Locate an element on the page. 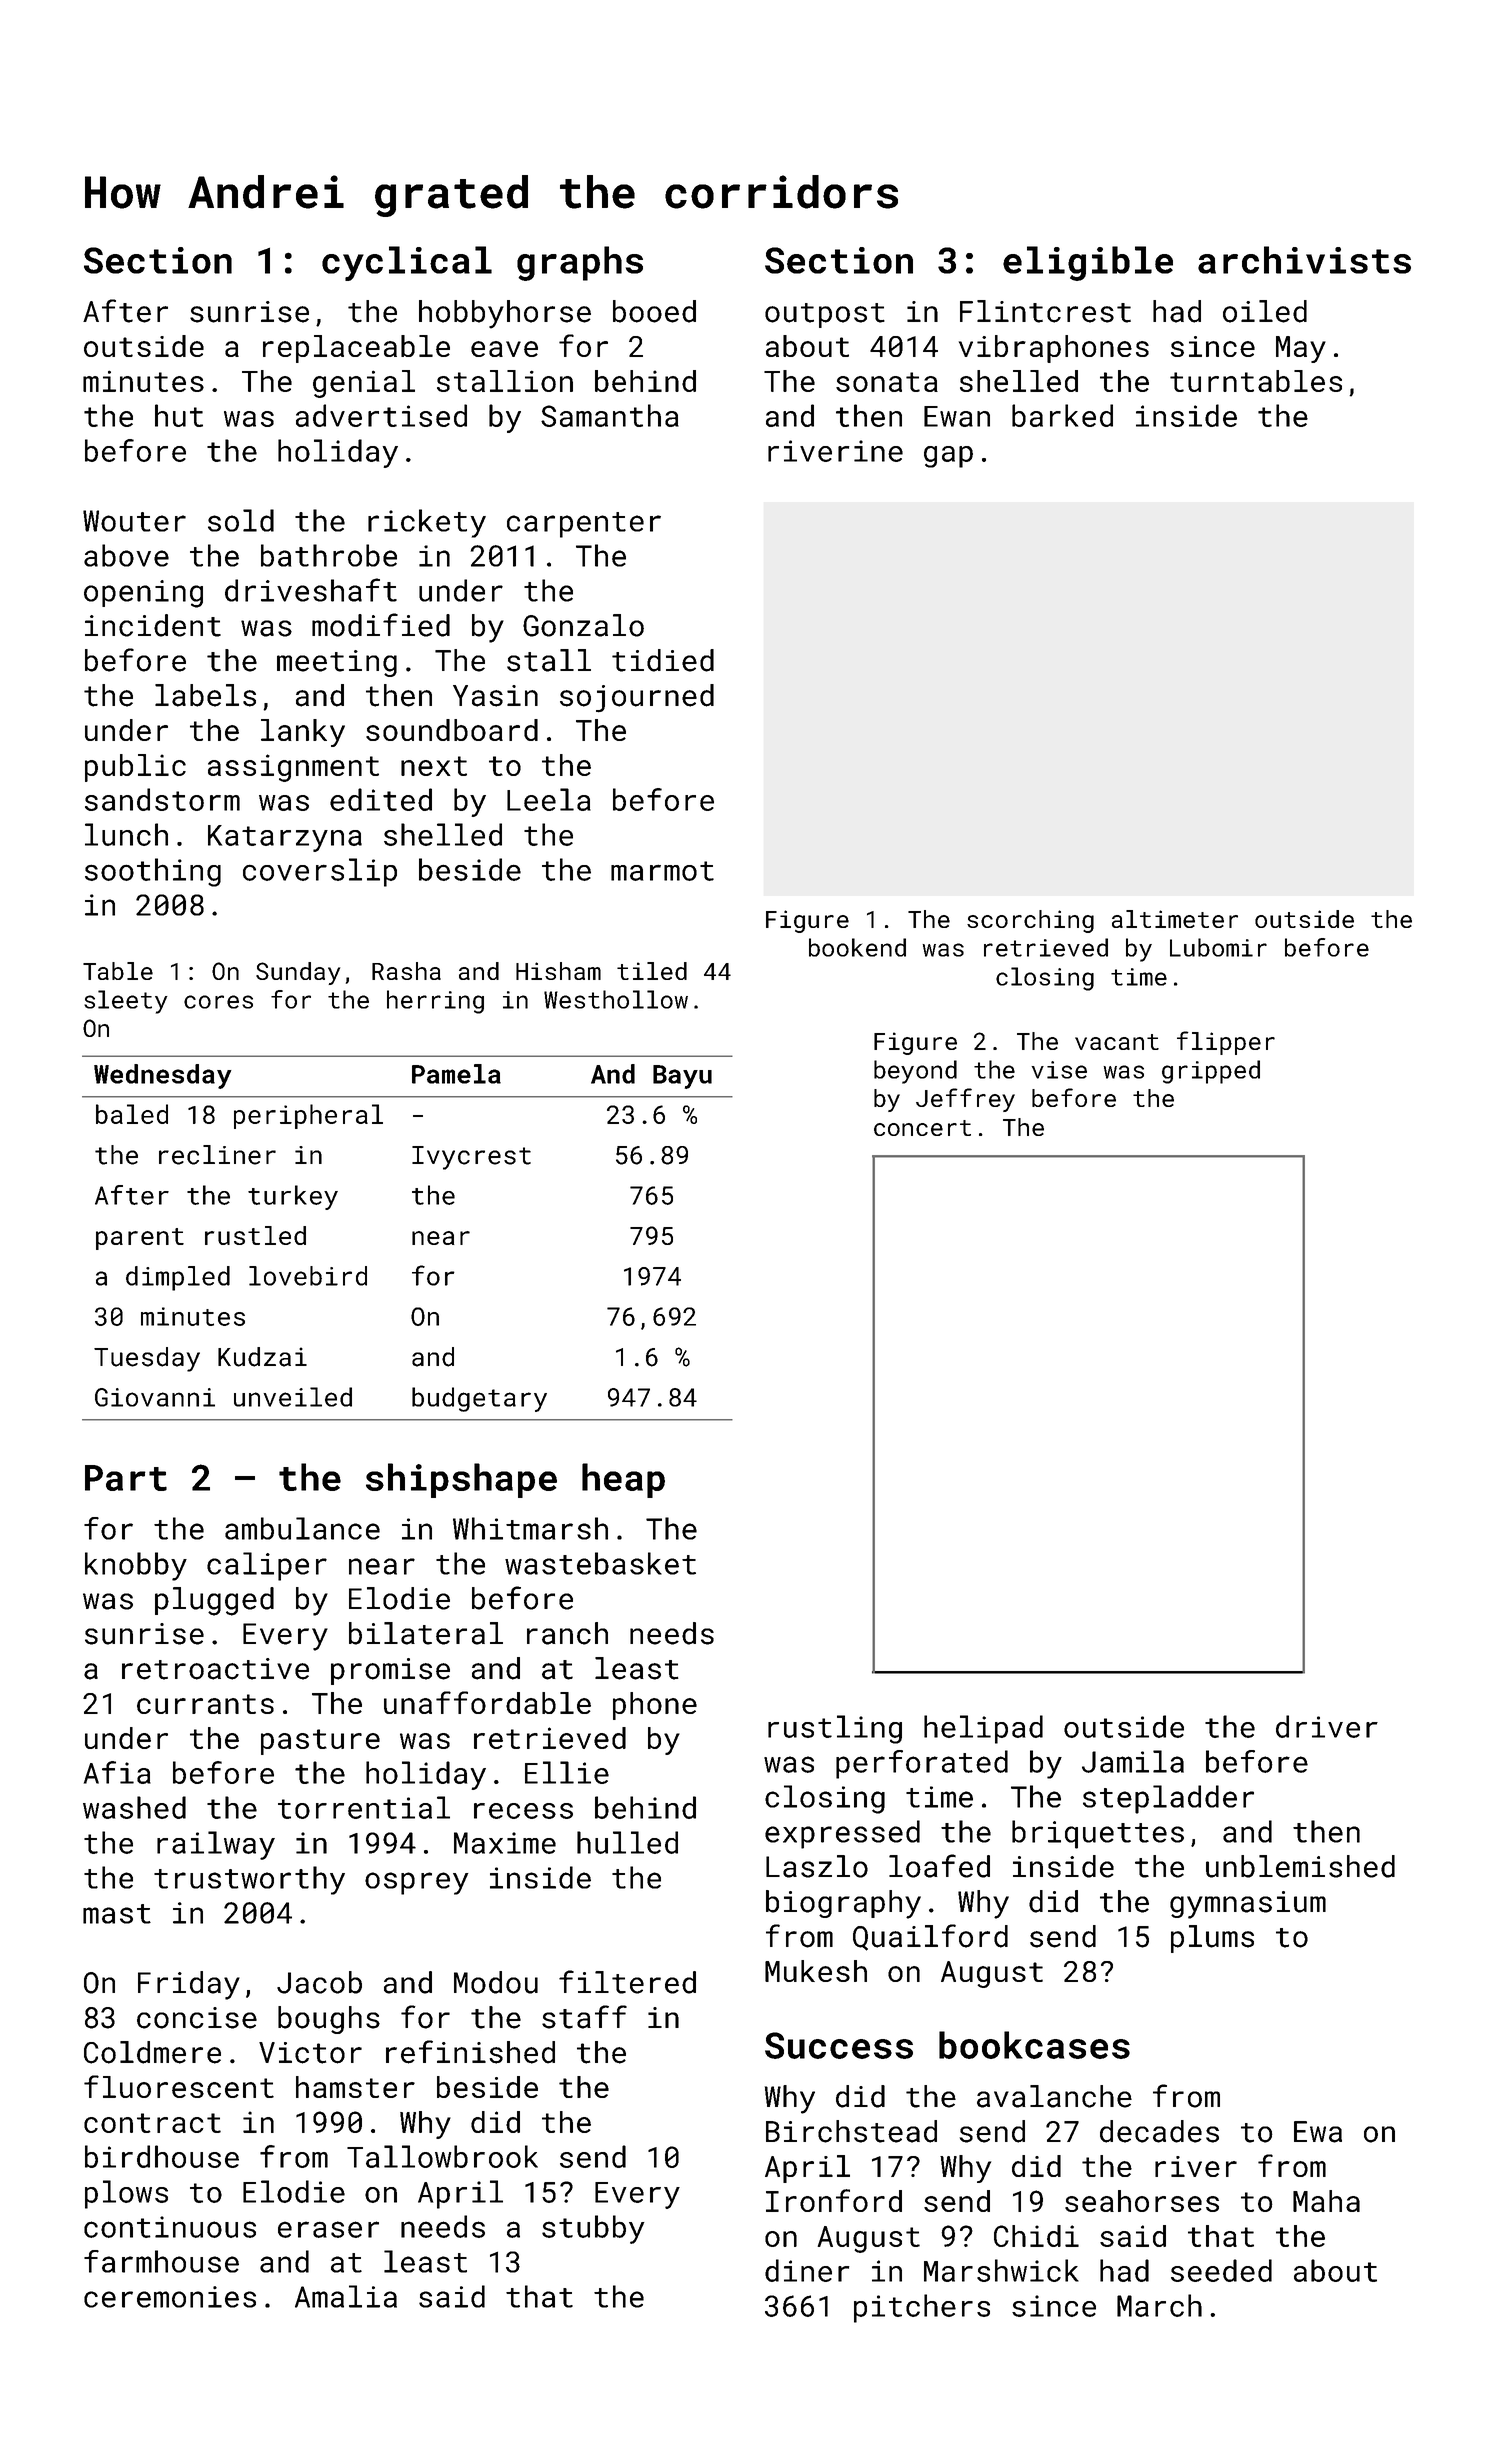 This page has width=1496, height=2464. gripped is located at coordinates (1211, 1072).
